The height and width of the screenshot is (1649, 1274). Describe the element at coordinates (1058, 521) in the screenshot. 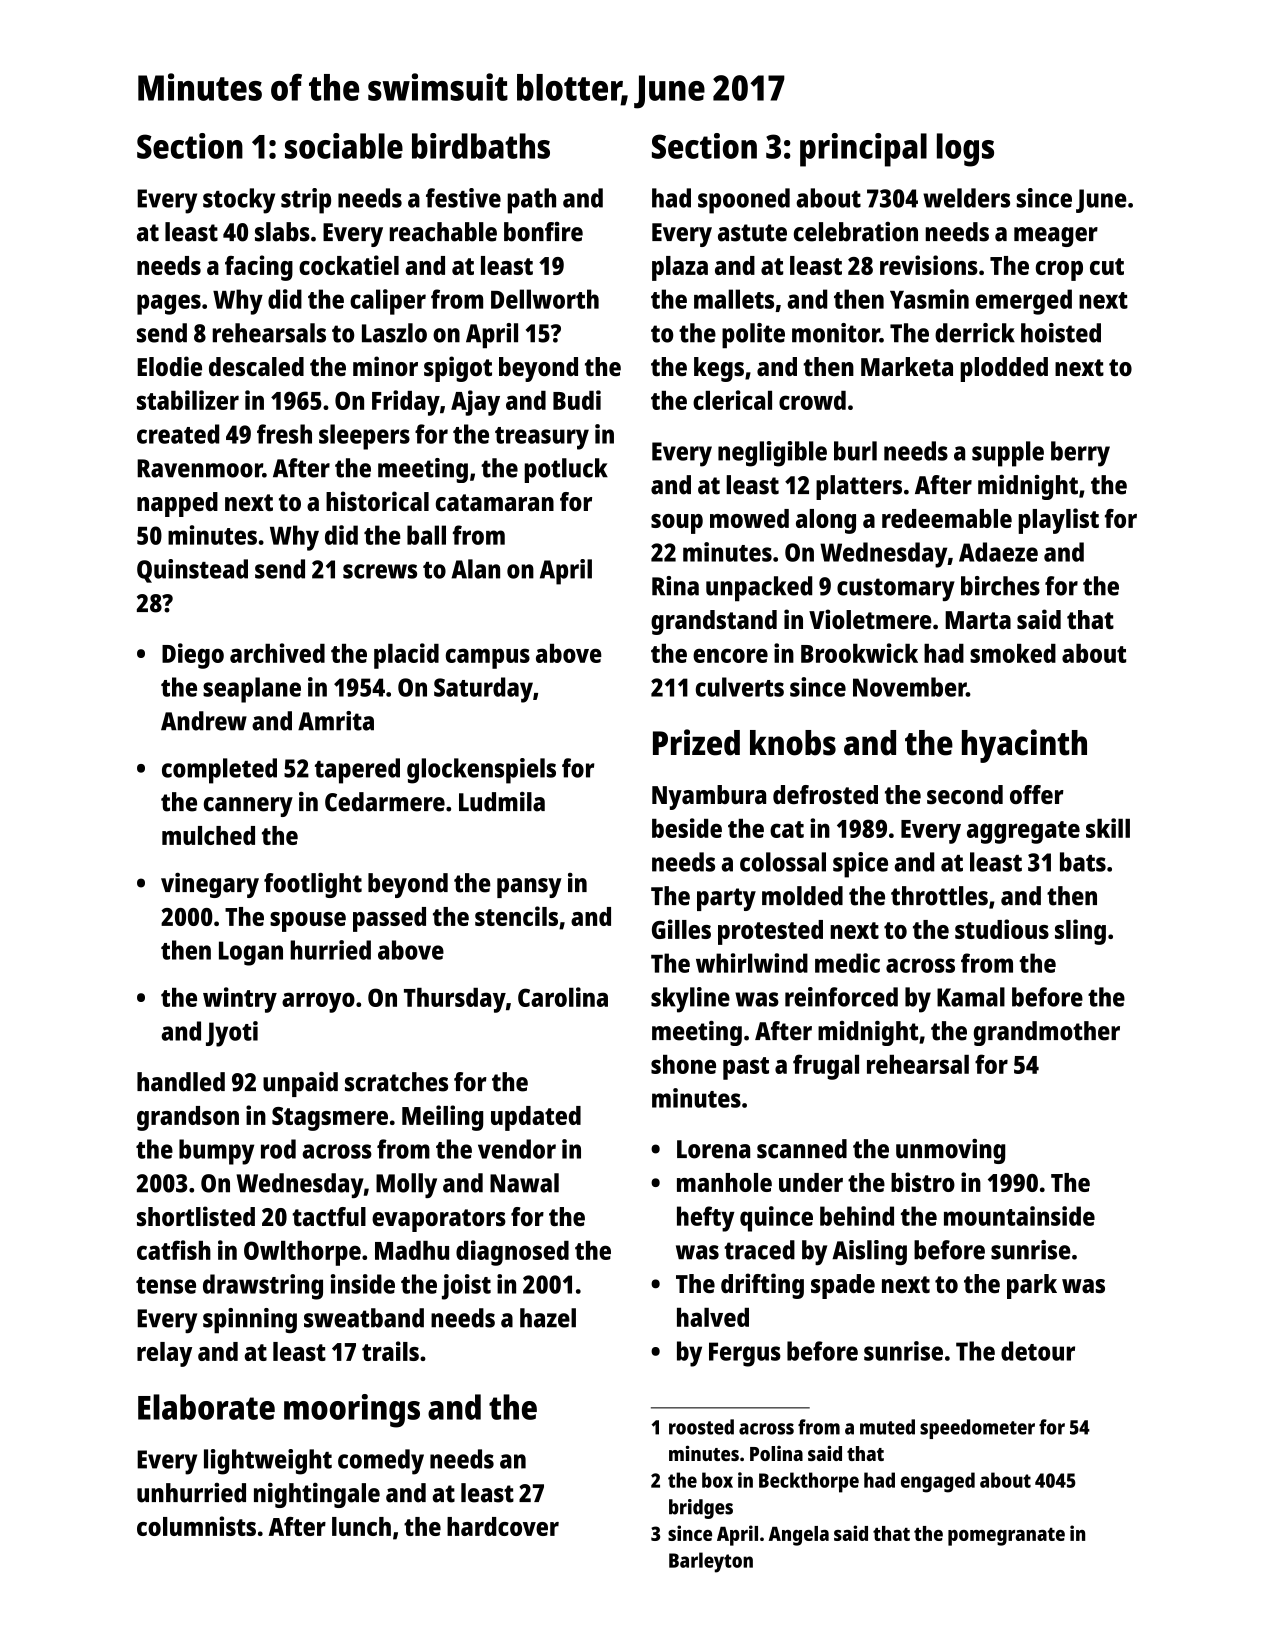

I see `playlist` at that location.
